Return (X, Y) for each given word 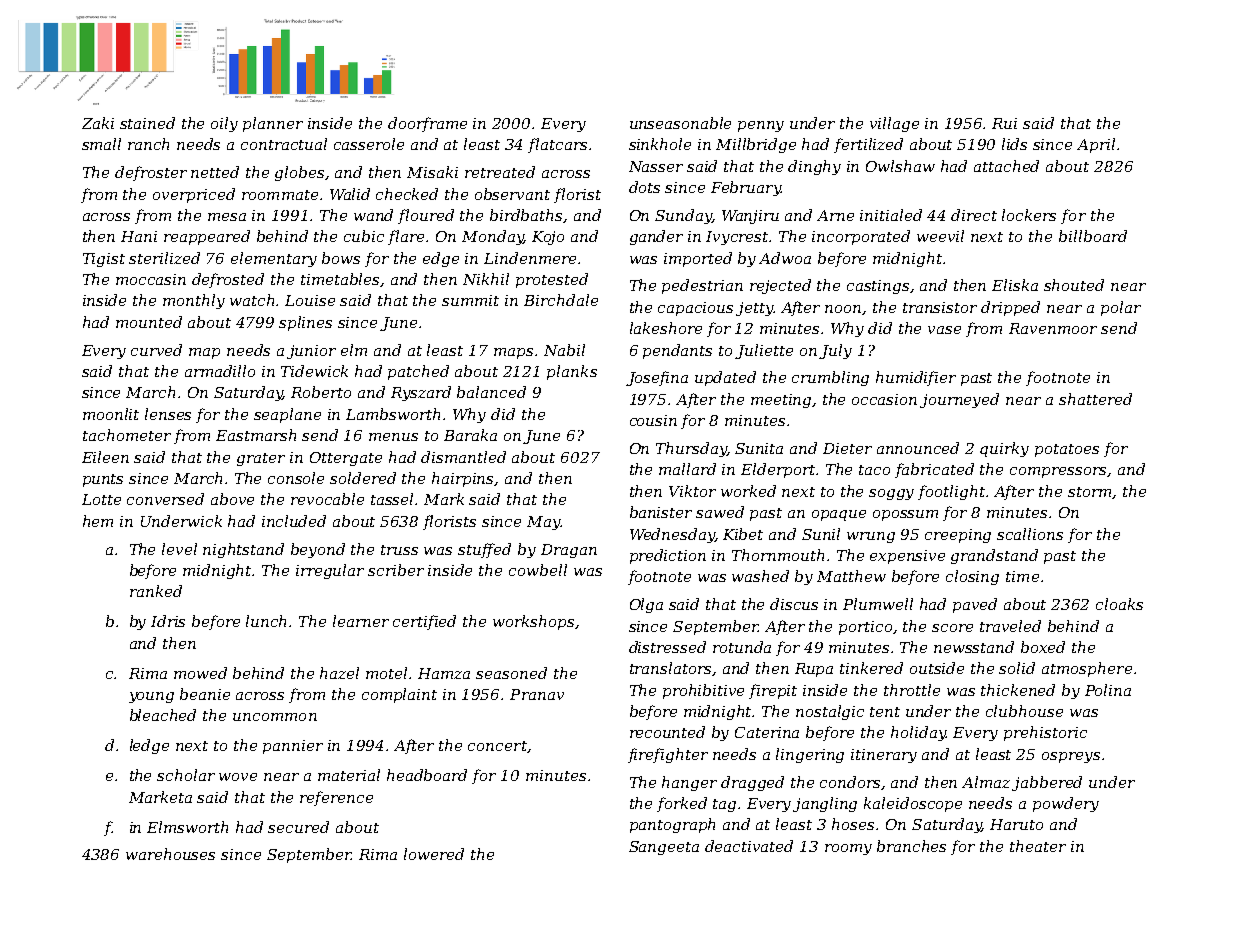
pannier (293, 747)
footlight (951, 492)
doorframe (427, 124)
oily (224, 124)
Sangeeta (664, 848)
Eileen (105, 457)
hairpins (463, 479)
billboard (1093, 236)
